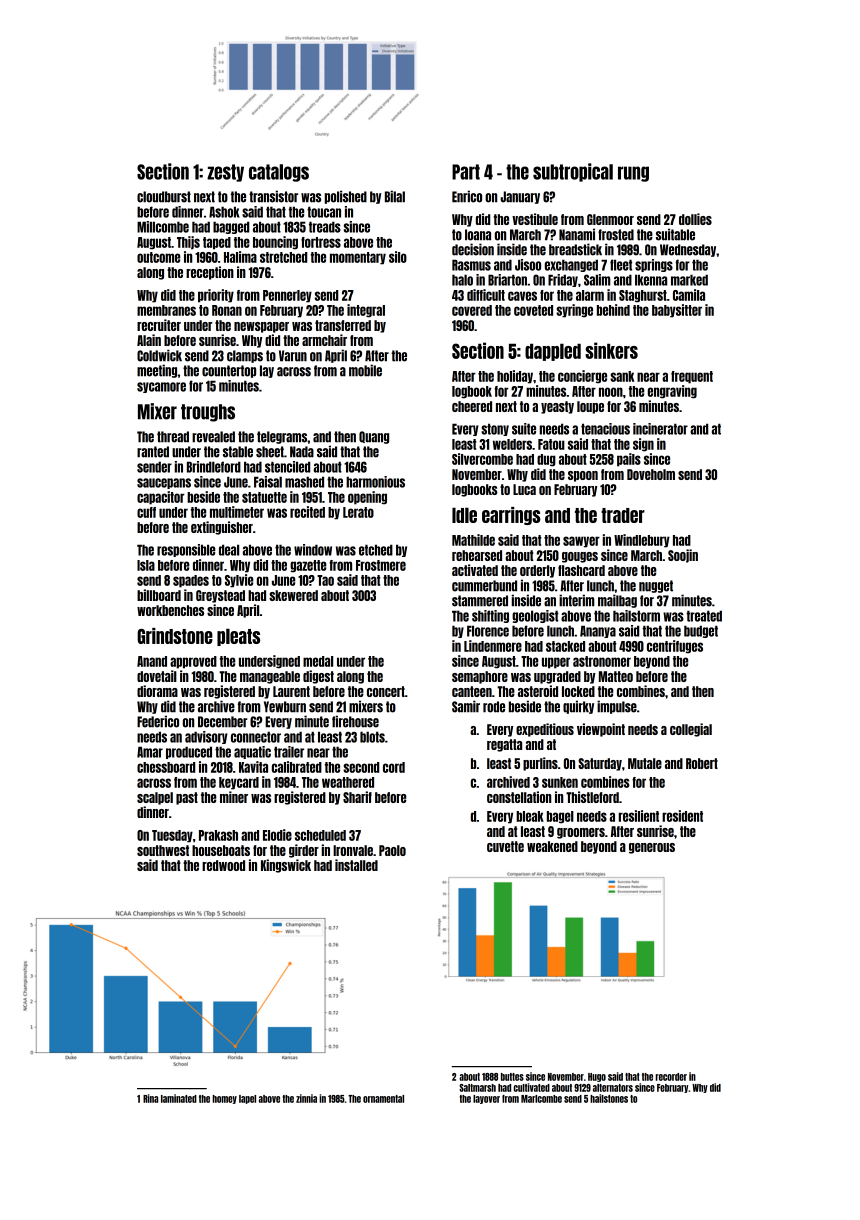 This screenshot has width=860, height=1220. I want to click on newspaper, so click(261, 327).
